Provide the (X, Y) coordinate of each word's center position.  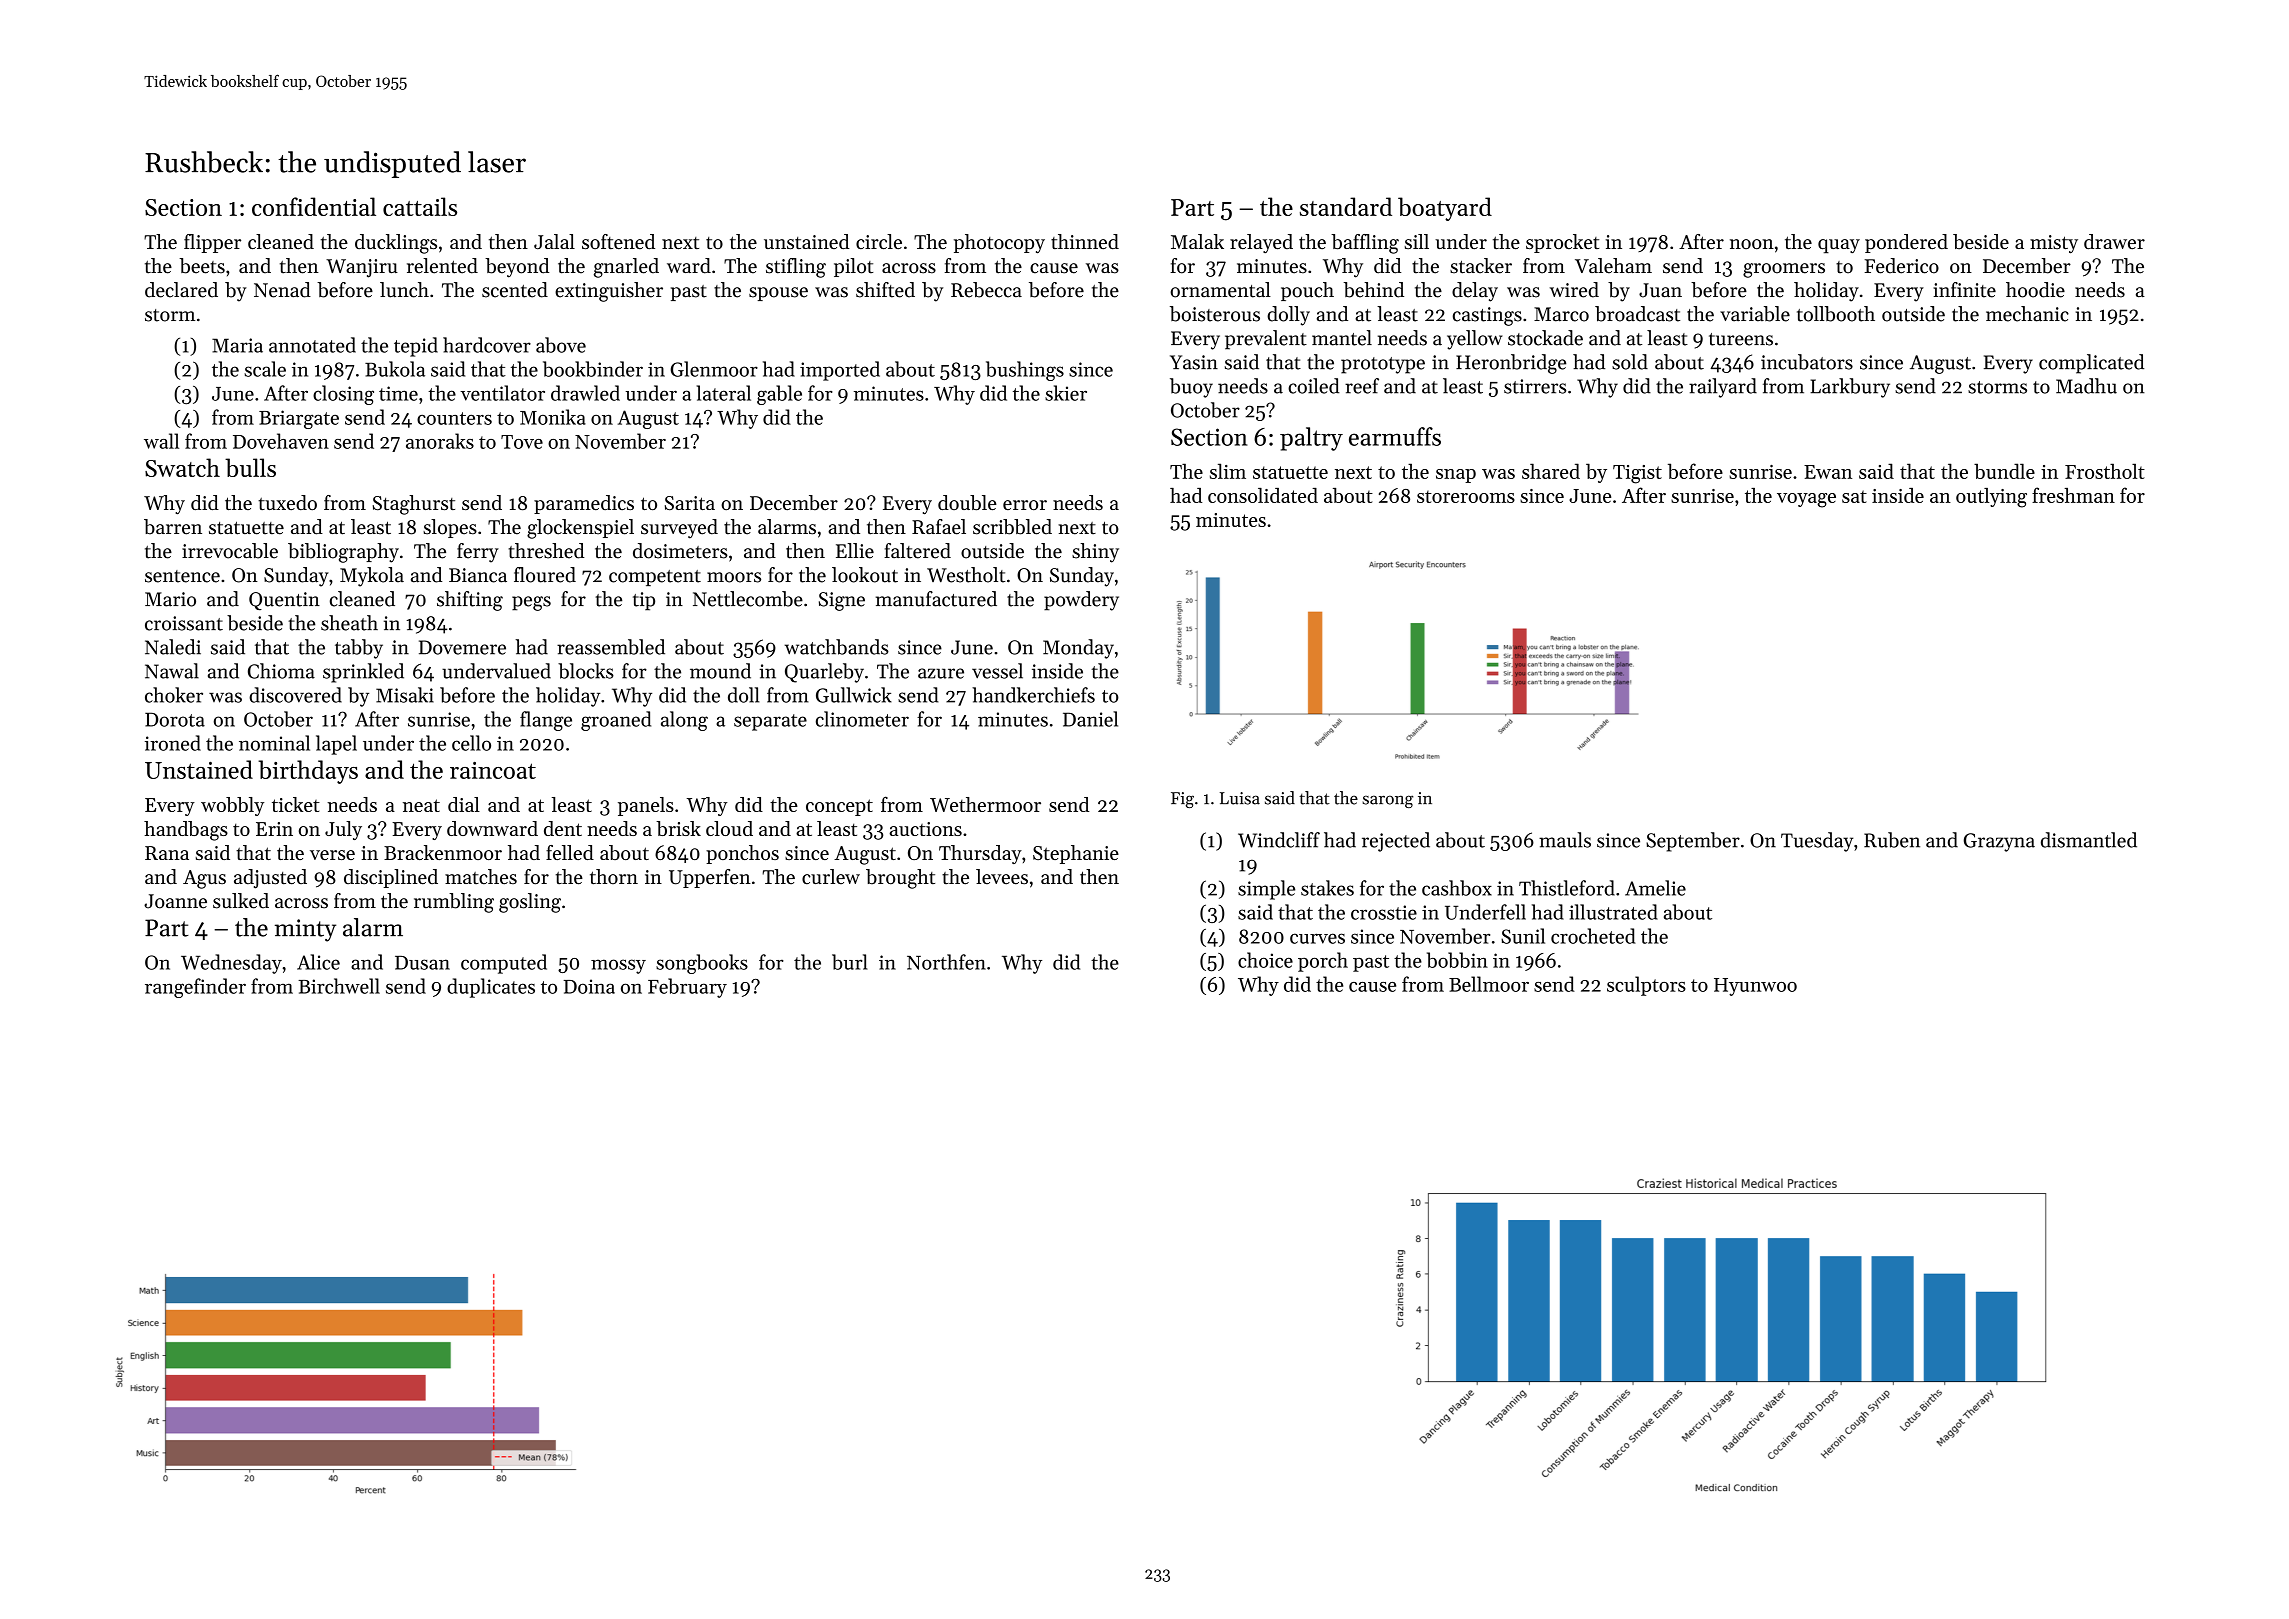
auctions (925, 829)
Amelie (1655, 888)
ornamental (1220, 290)
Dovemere (462, 647)
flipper (212, 243)
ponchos (742, 854)
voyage (1806, 500)
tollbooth (1836, 314)
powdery (1081, 601)
